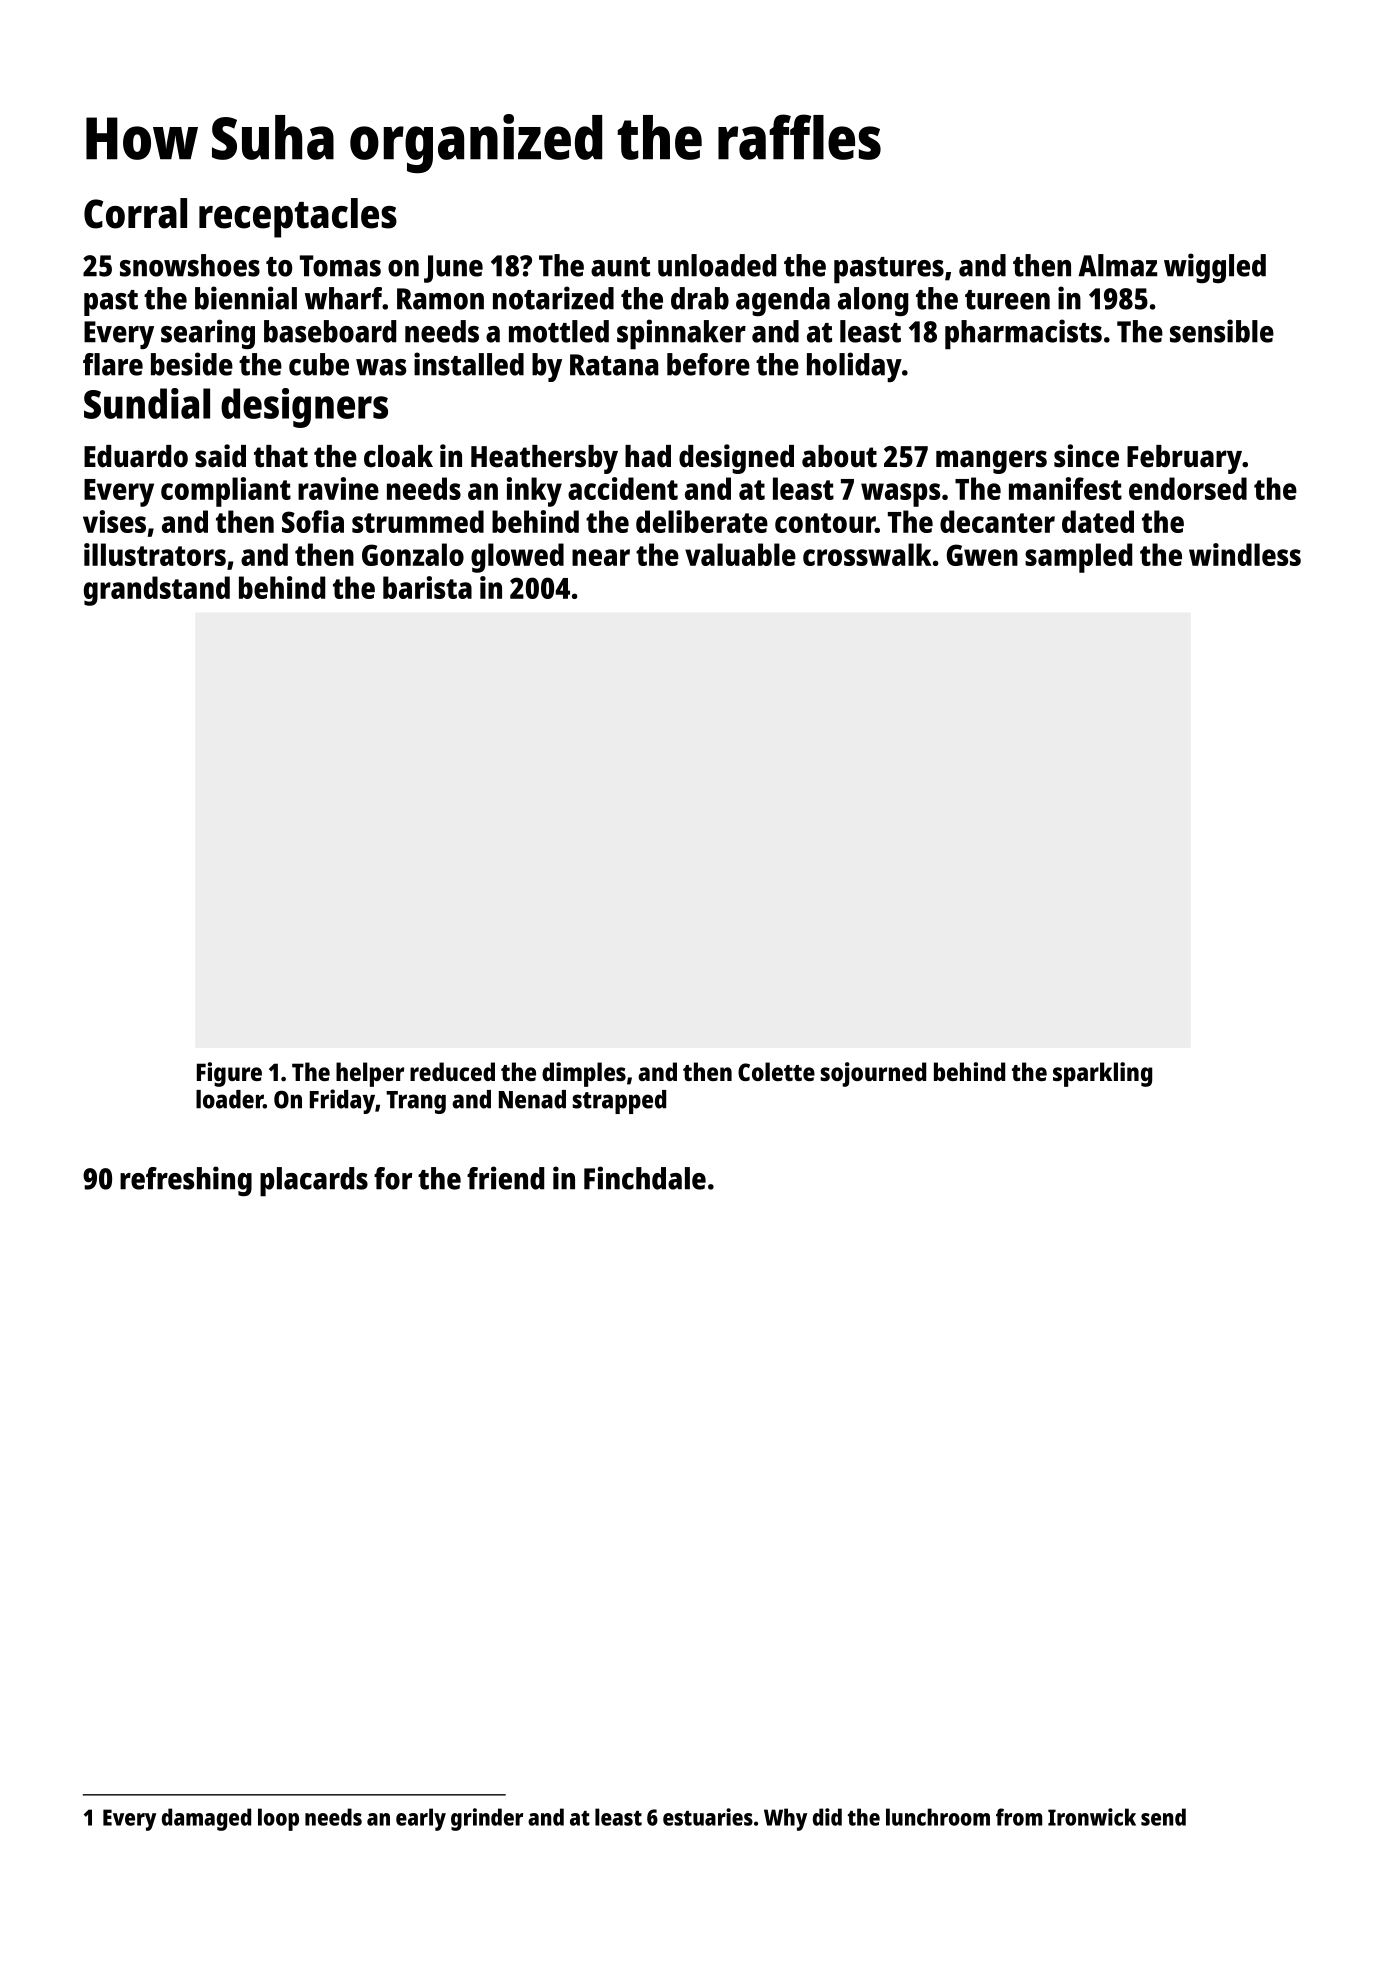  I want to click on sojourned, so click(873, 1074).
